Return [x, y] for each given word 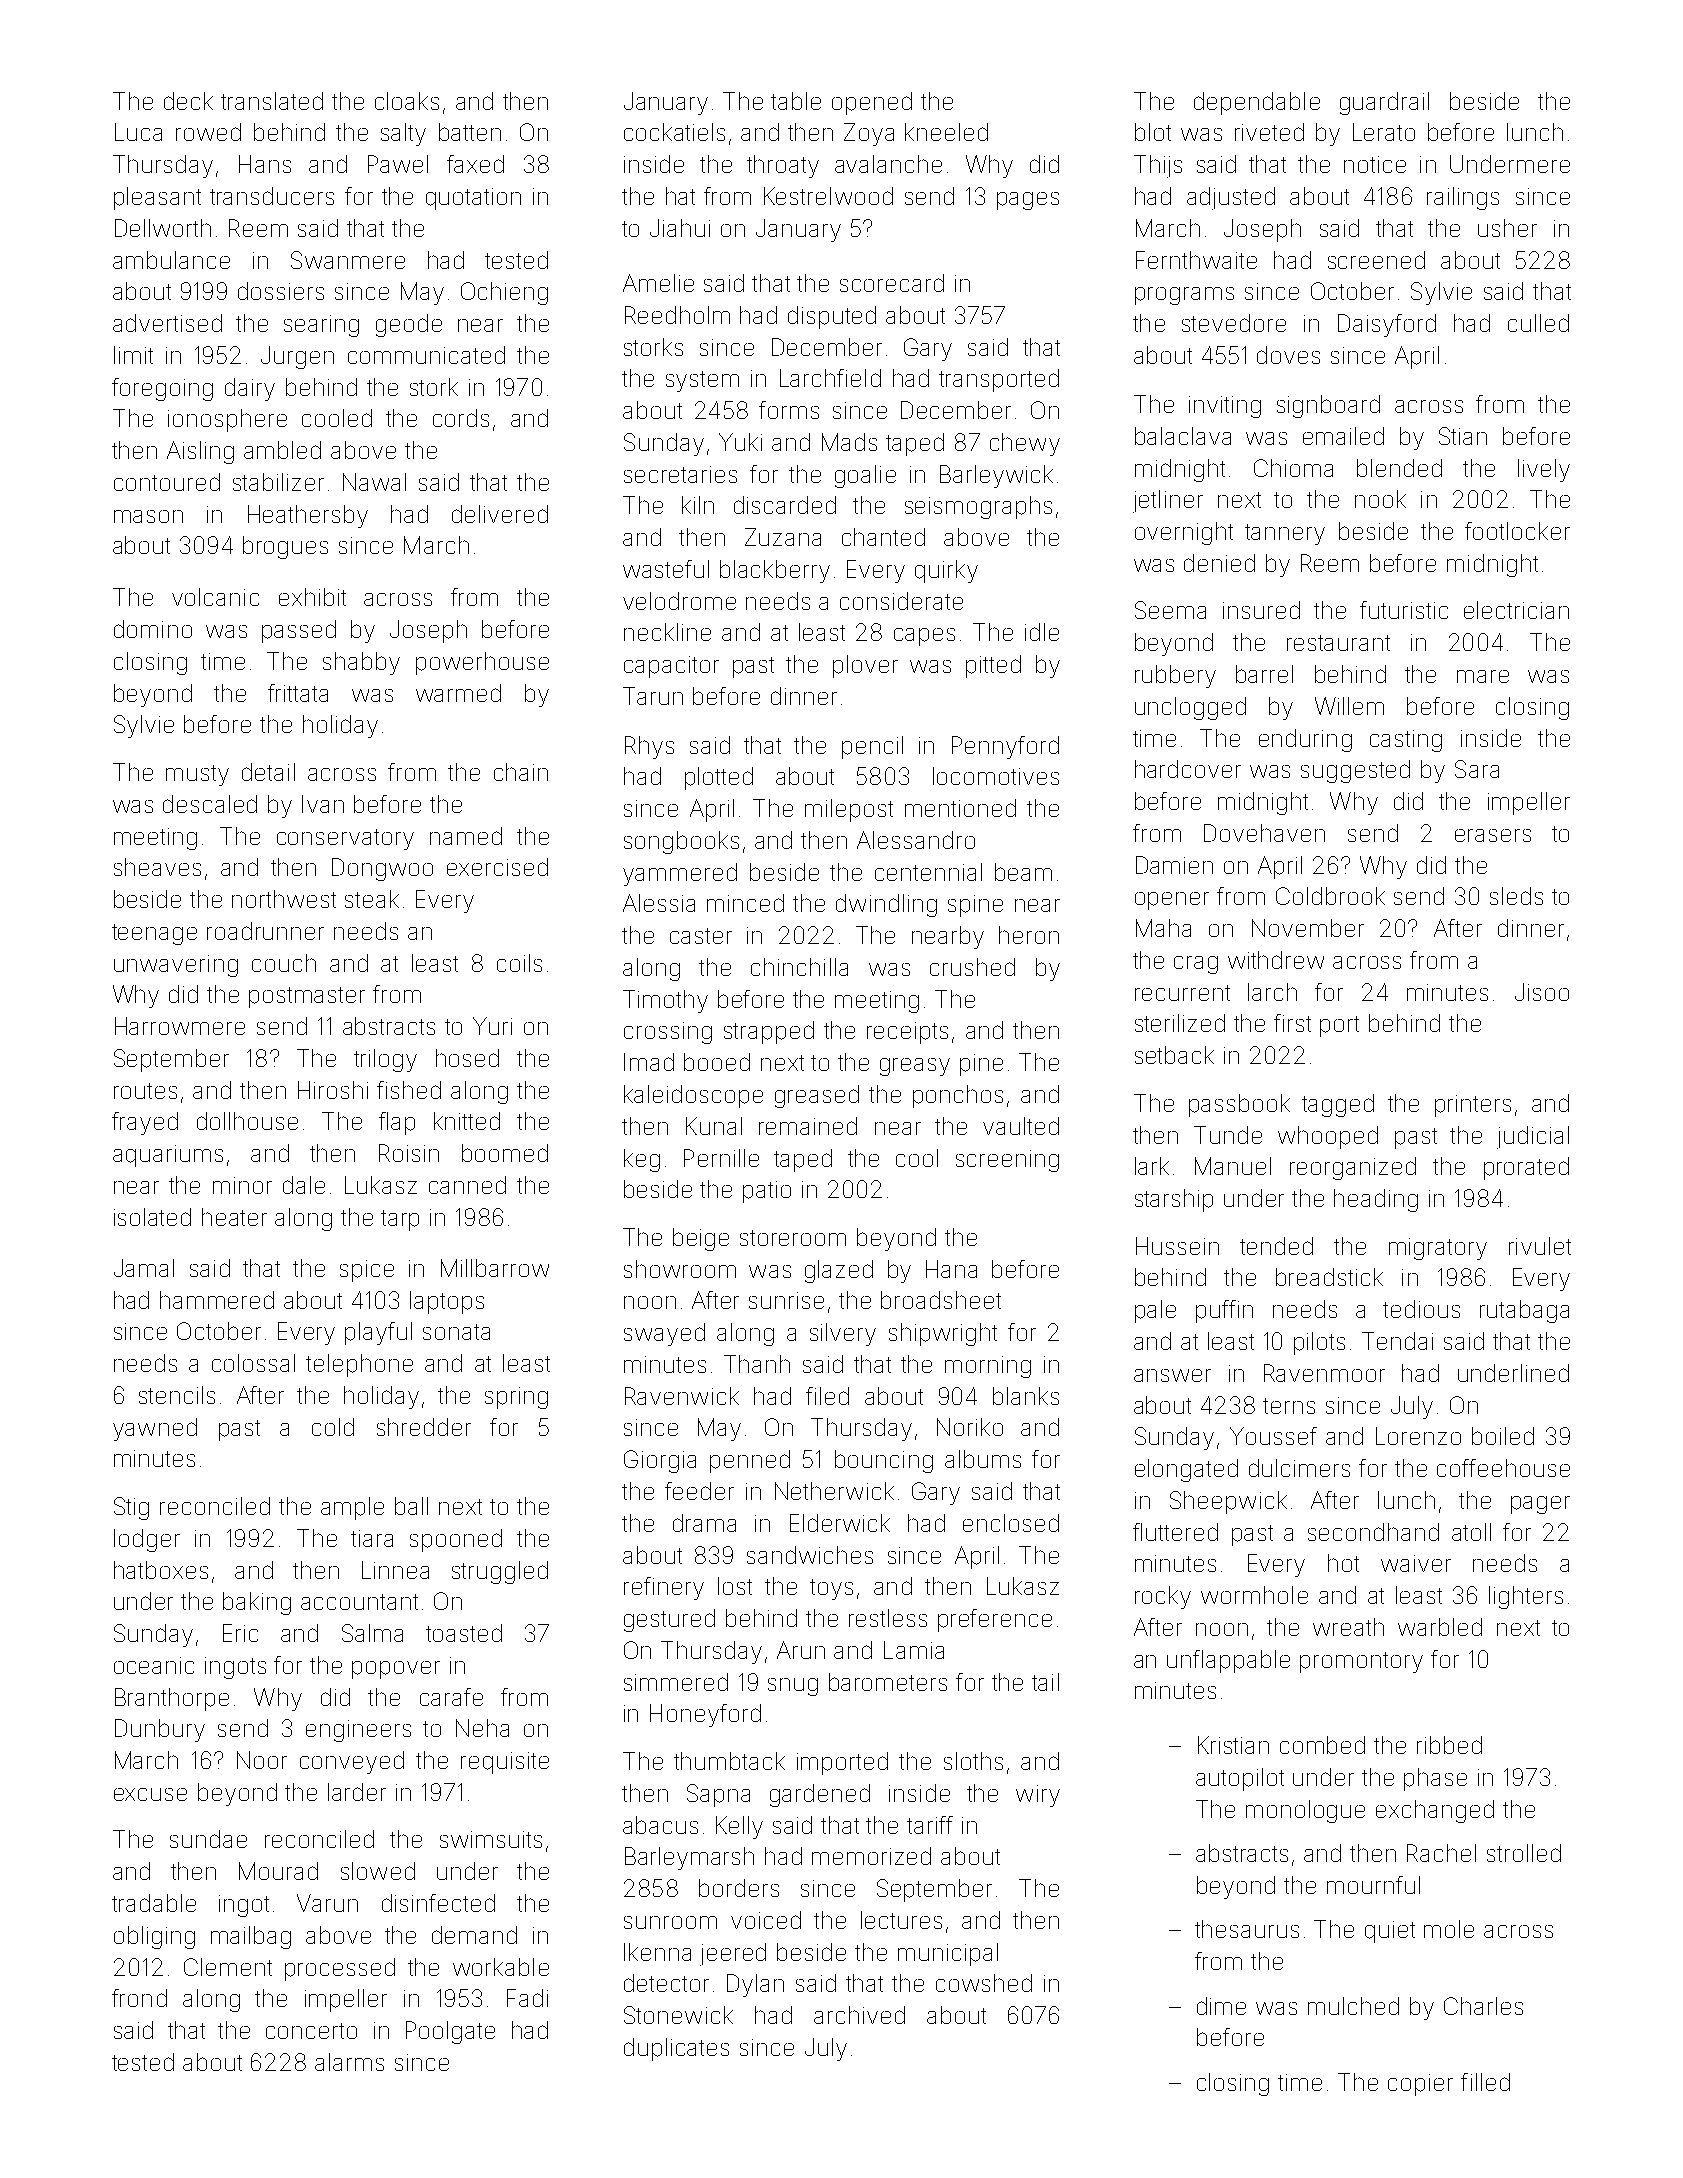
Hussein [1177, 1246]
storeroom [793, 1238]
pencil [872, 747]
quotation [473, 199]
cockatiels [674, 132]
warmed [458, 693]
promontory [1361, 1662]
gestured [669, 1620]
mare [1483, 676]
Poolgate [450, 2032]
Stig [131, 1508]
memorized [871, 1856]
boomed [505, 1153]
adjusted [1231, 198]
